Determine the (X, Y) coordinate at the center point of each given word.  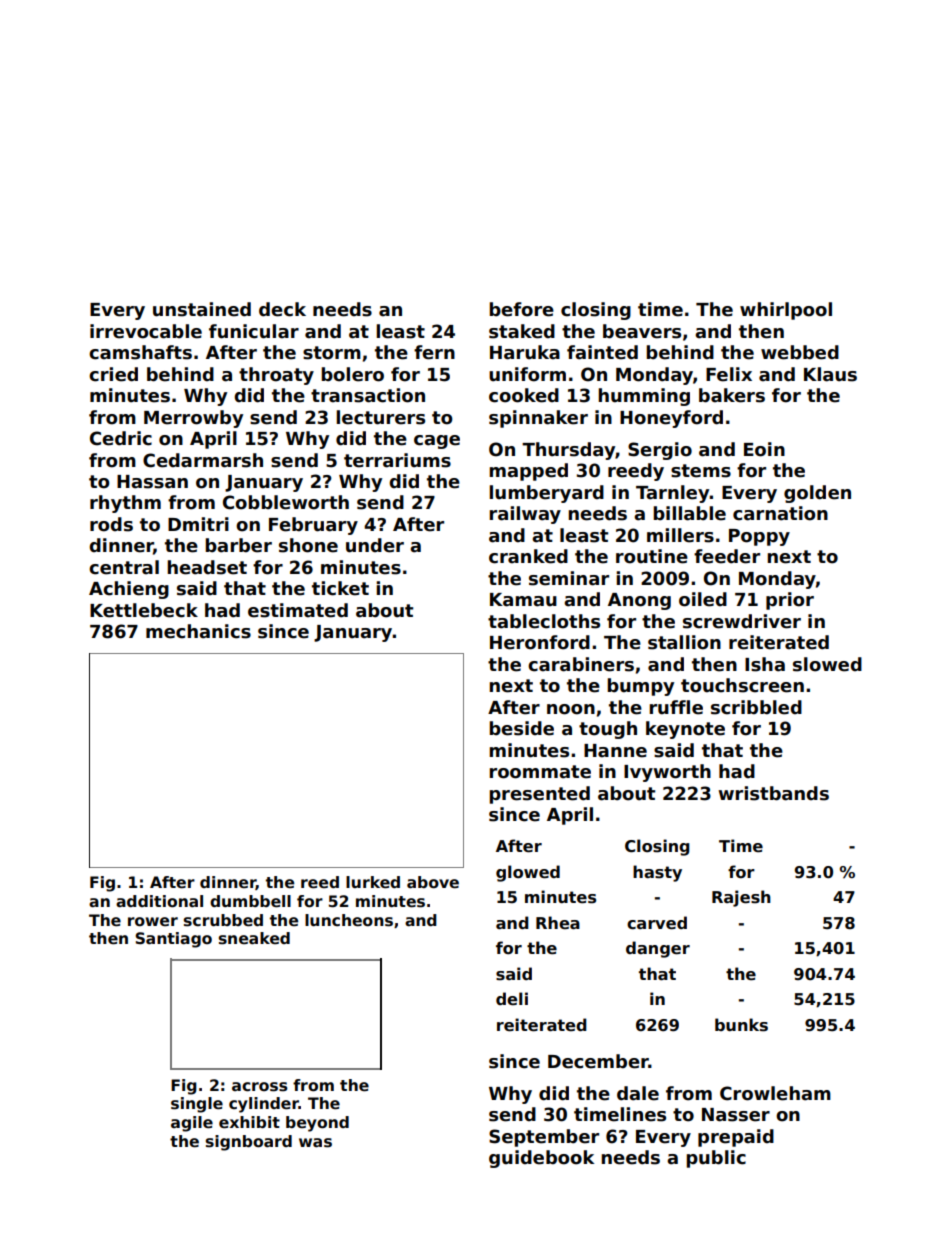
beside (521, 728)
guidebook (541, 1159)
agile (192, 1124)
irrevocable (146, 331)
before (521, 309)
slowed (827, 664)
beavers (642, 331)
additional (159, 901)
